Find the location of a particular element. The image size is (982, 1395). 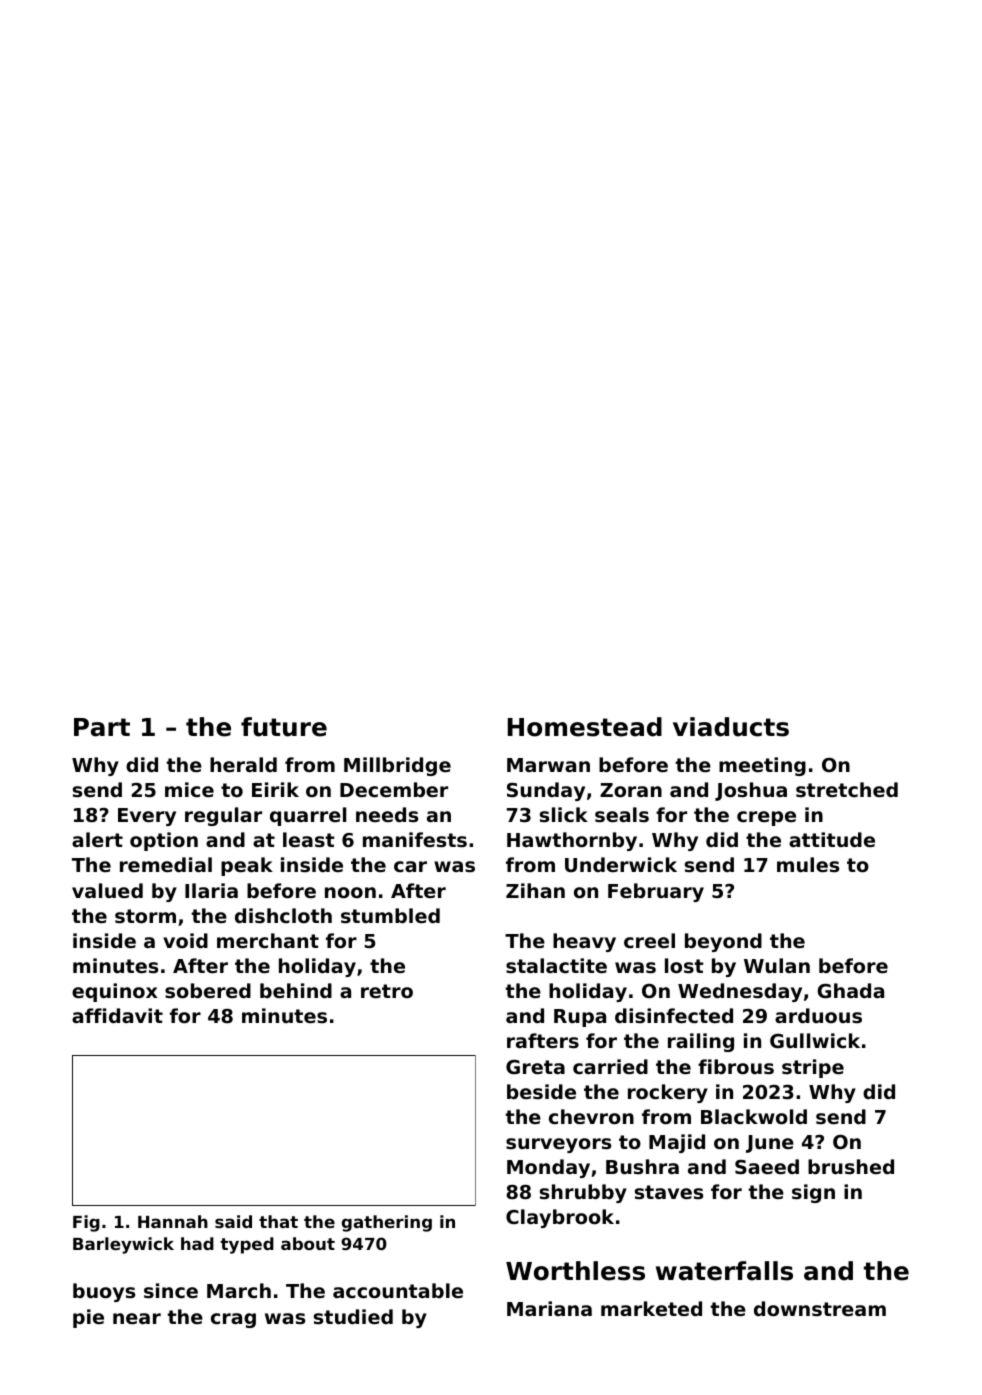

Zihan is located at coordinates (535, 890).
